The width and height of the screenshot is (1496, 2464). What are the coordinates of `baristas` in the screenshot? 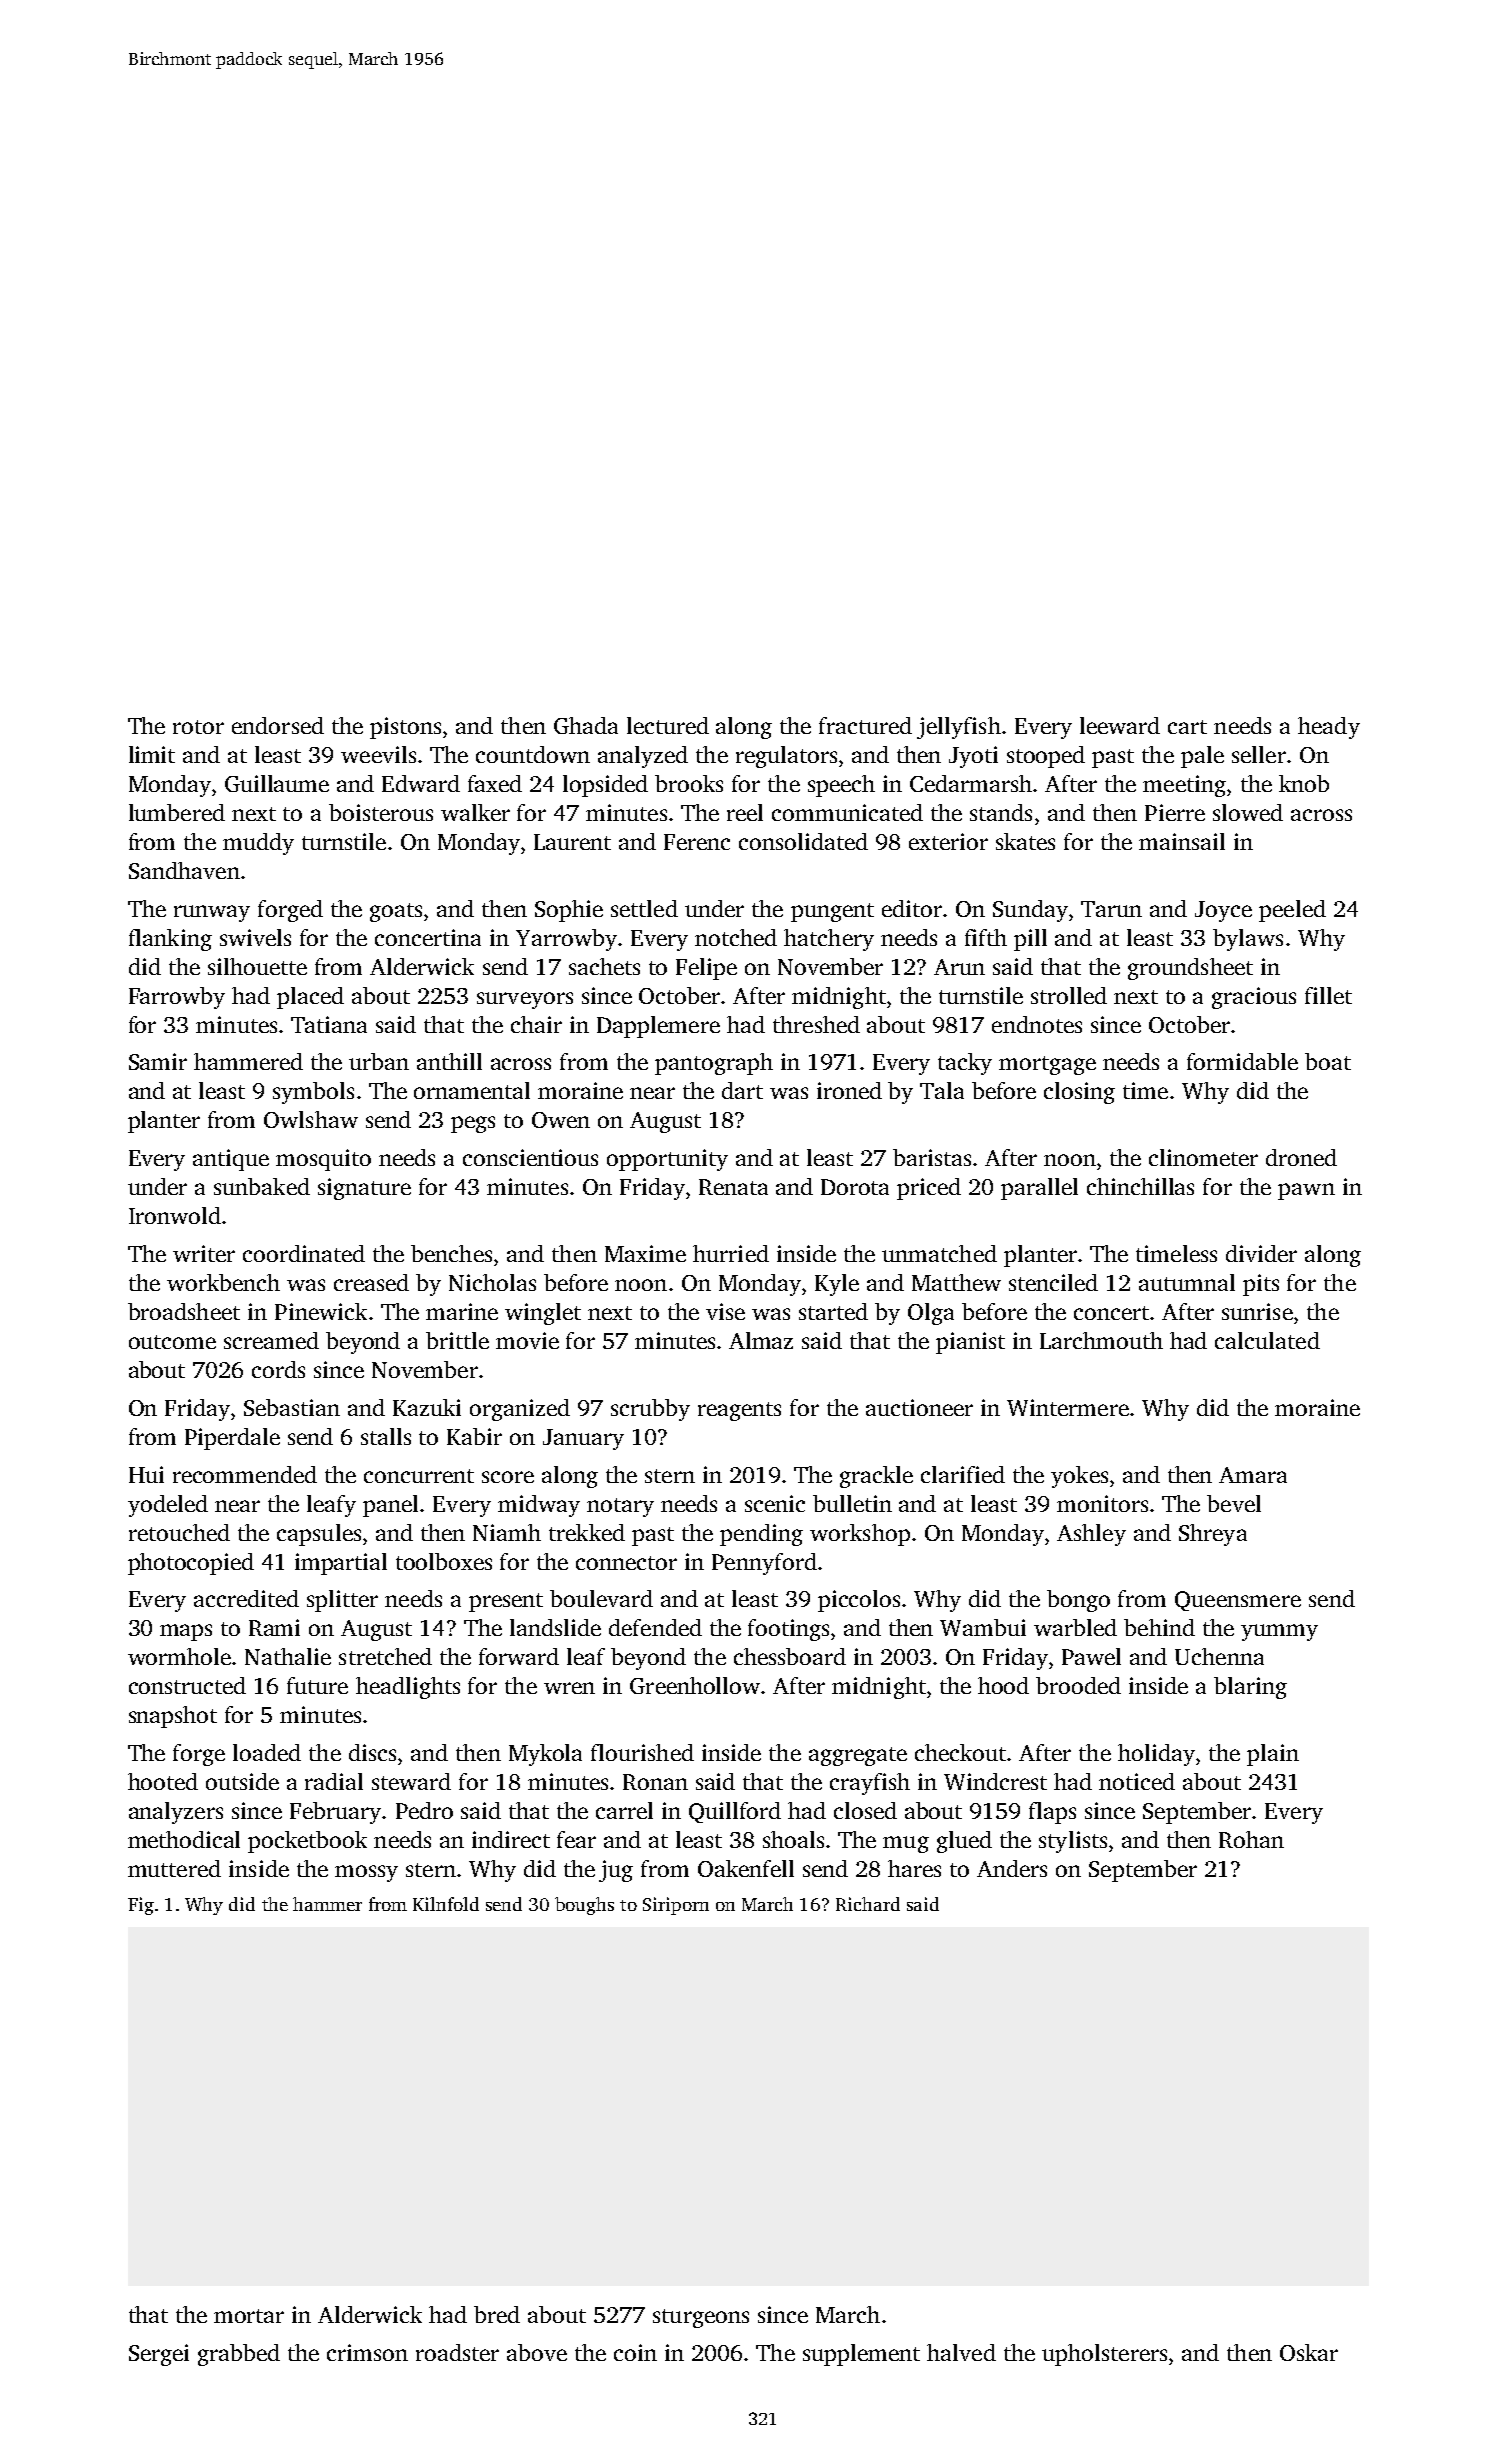 It's located at (932, 1157).
